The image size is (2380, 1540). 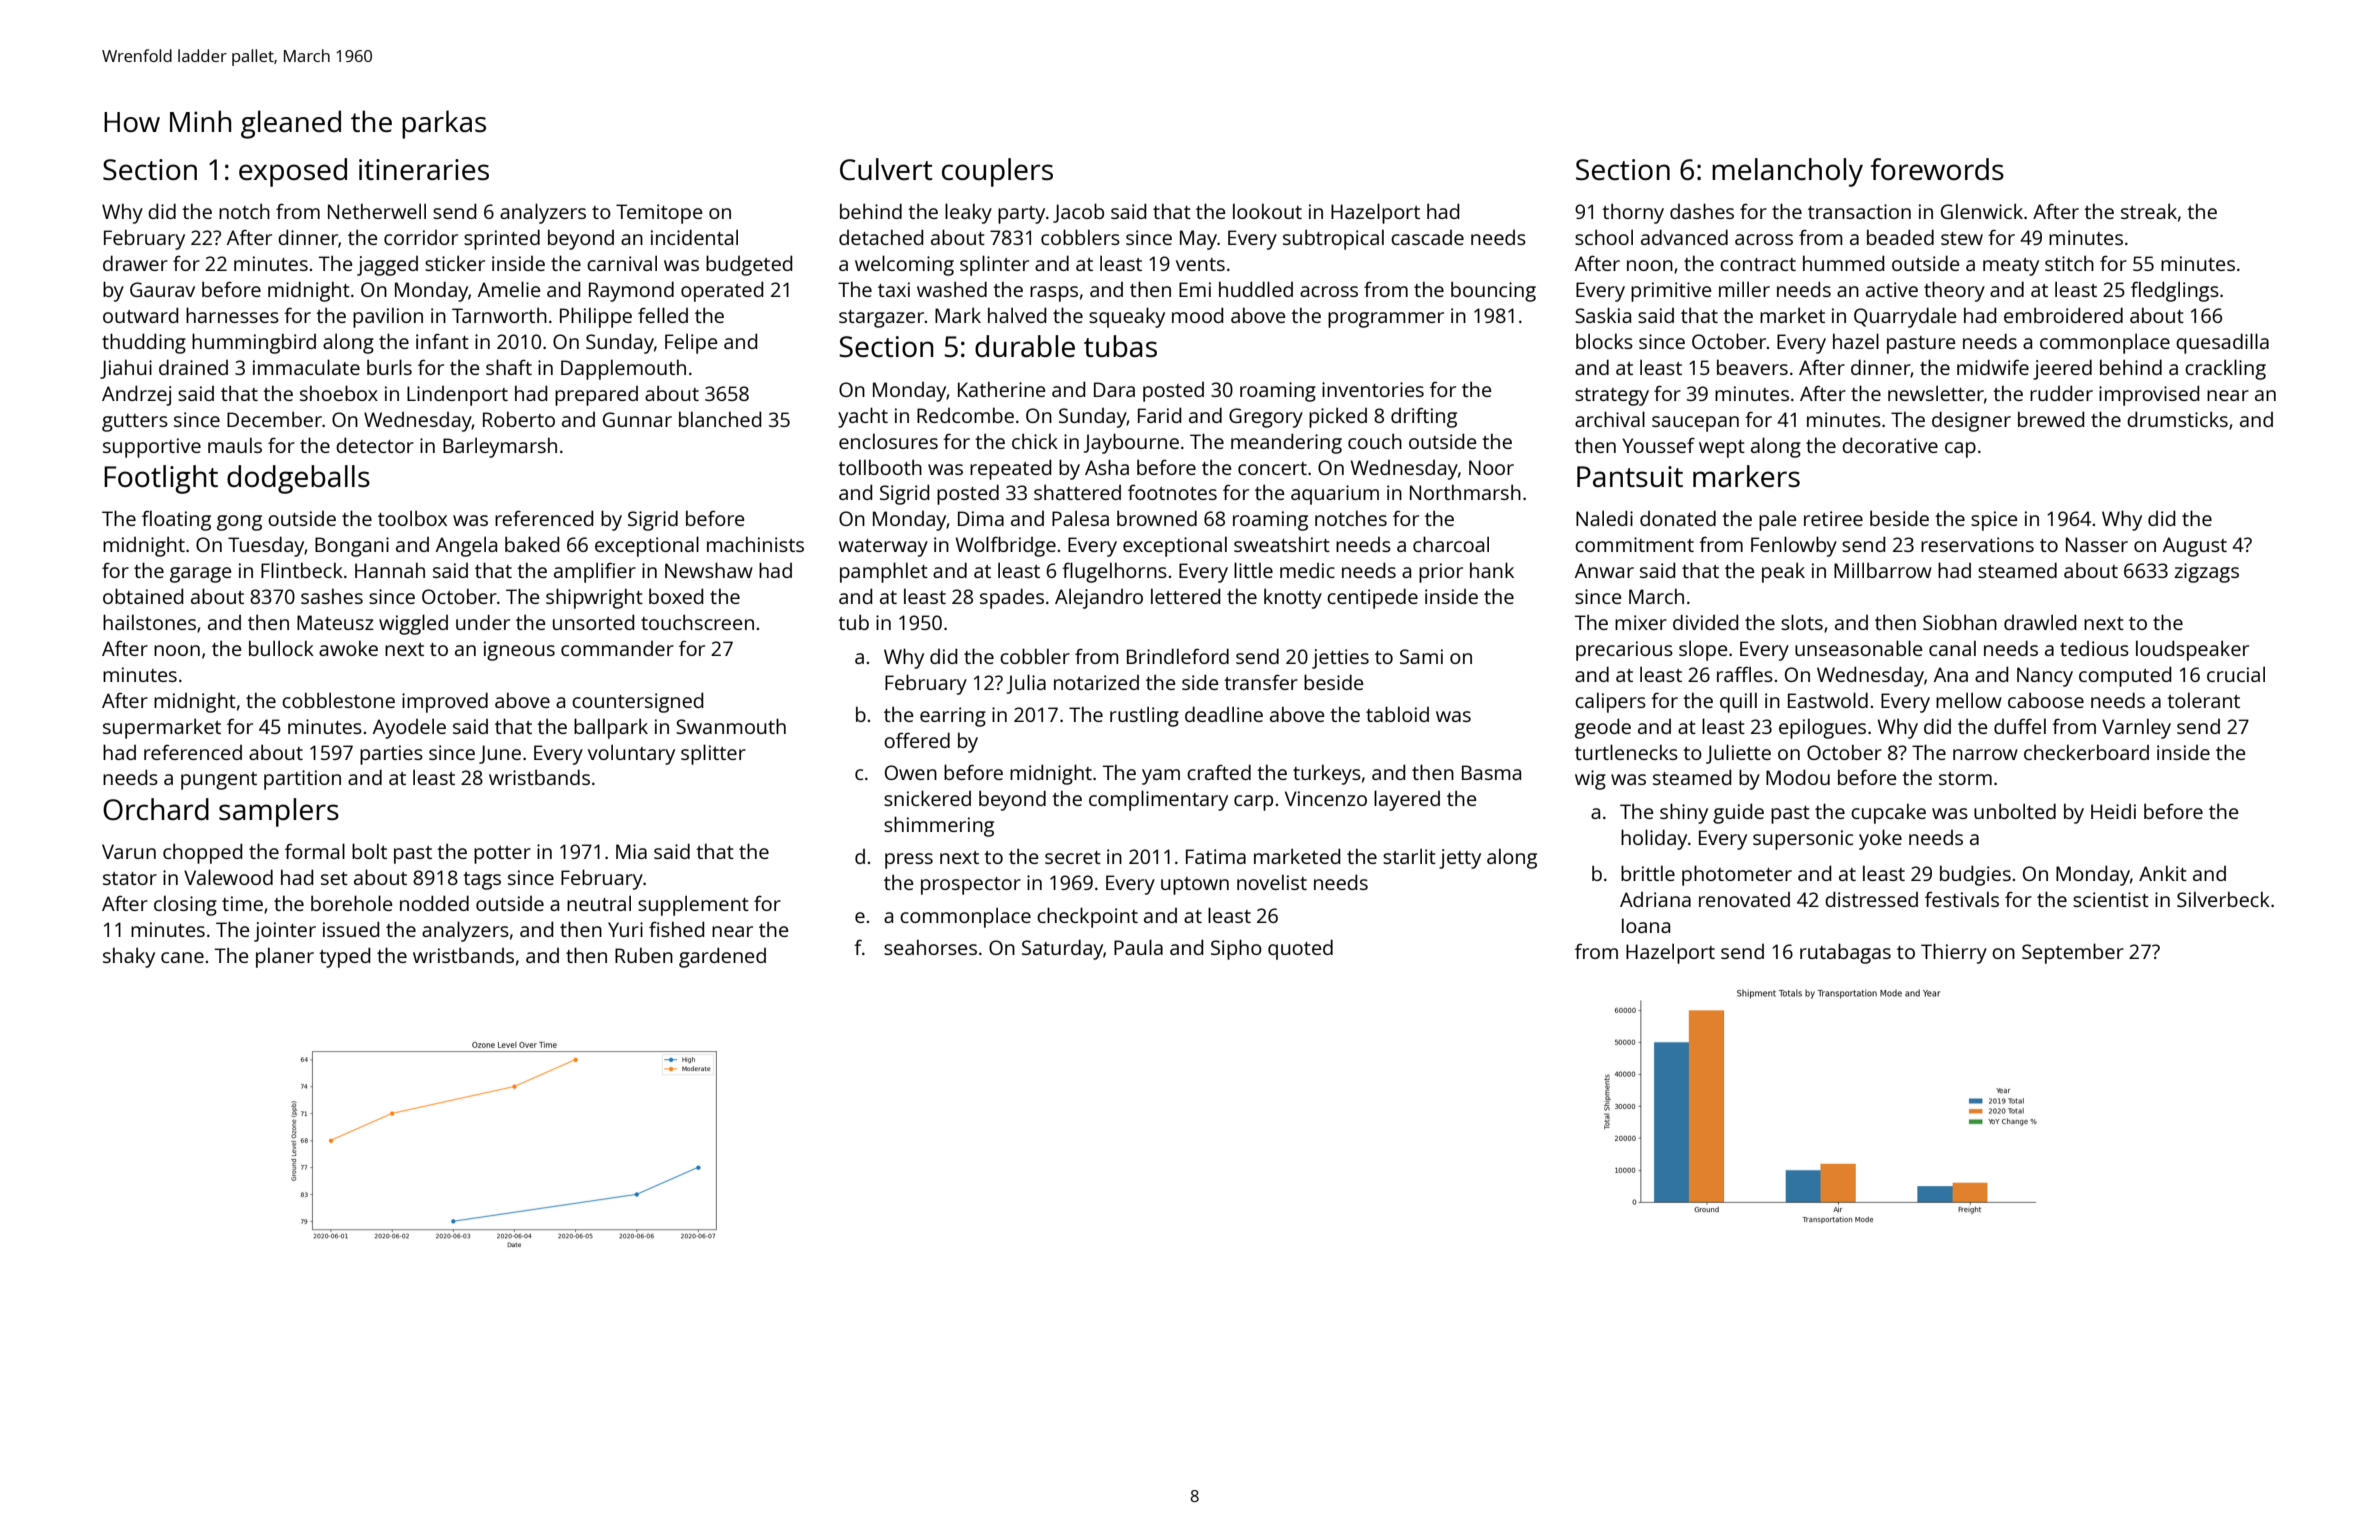 I want to click on slope, so click(x=1703, y=650).
